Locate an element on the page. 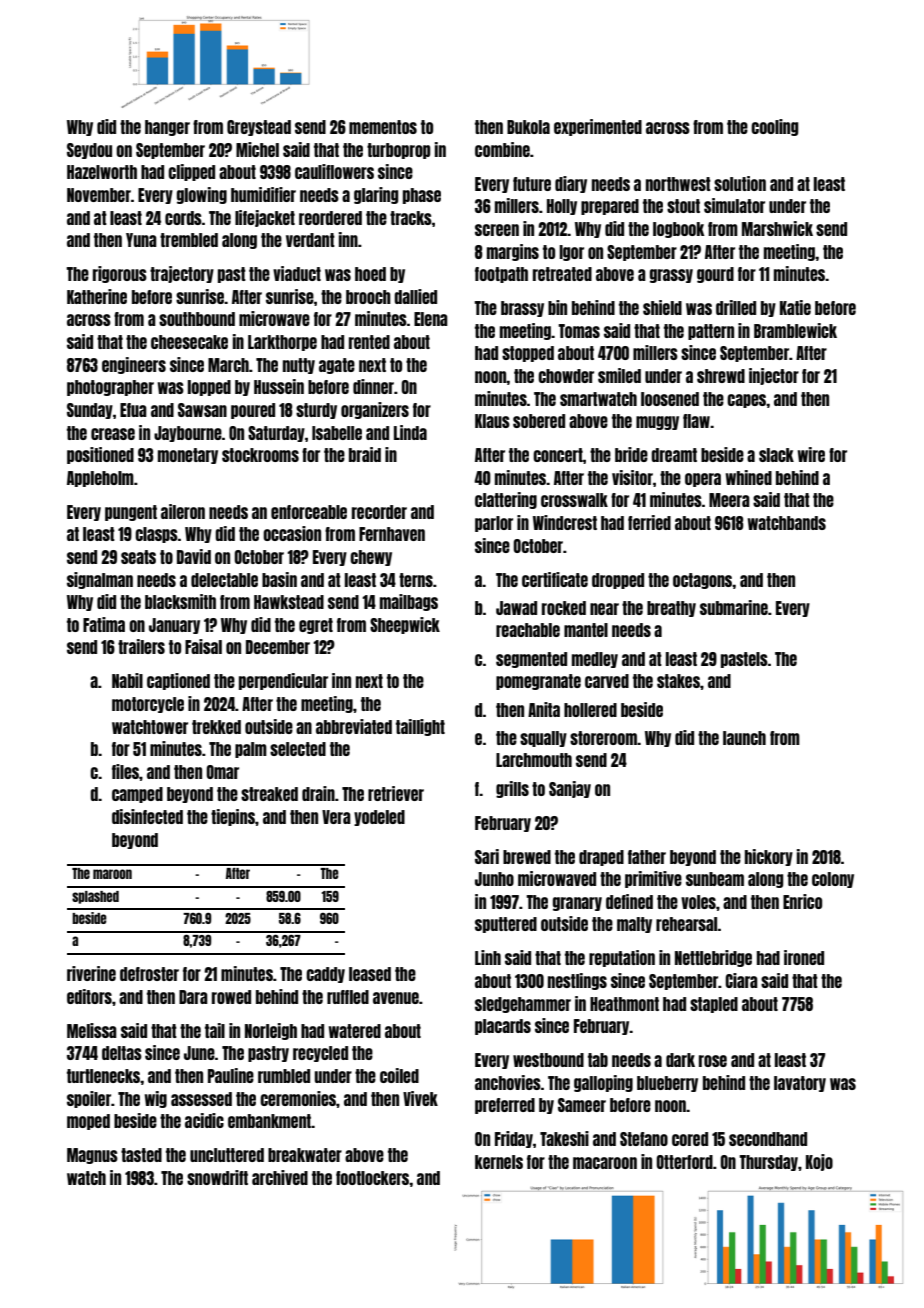 This document has height=1308, width=924. anchovies is located at coordinates (508, 1082).
